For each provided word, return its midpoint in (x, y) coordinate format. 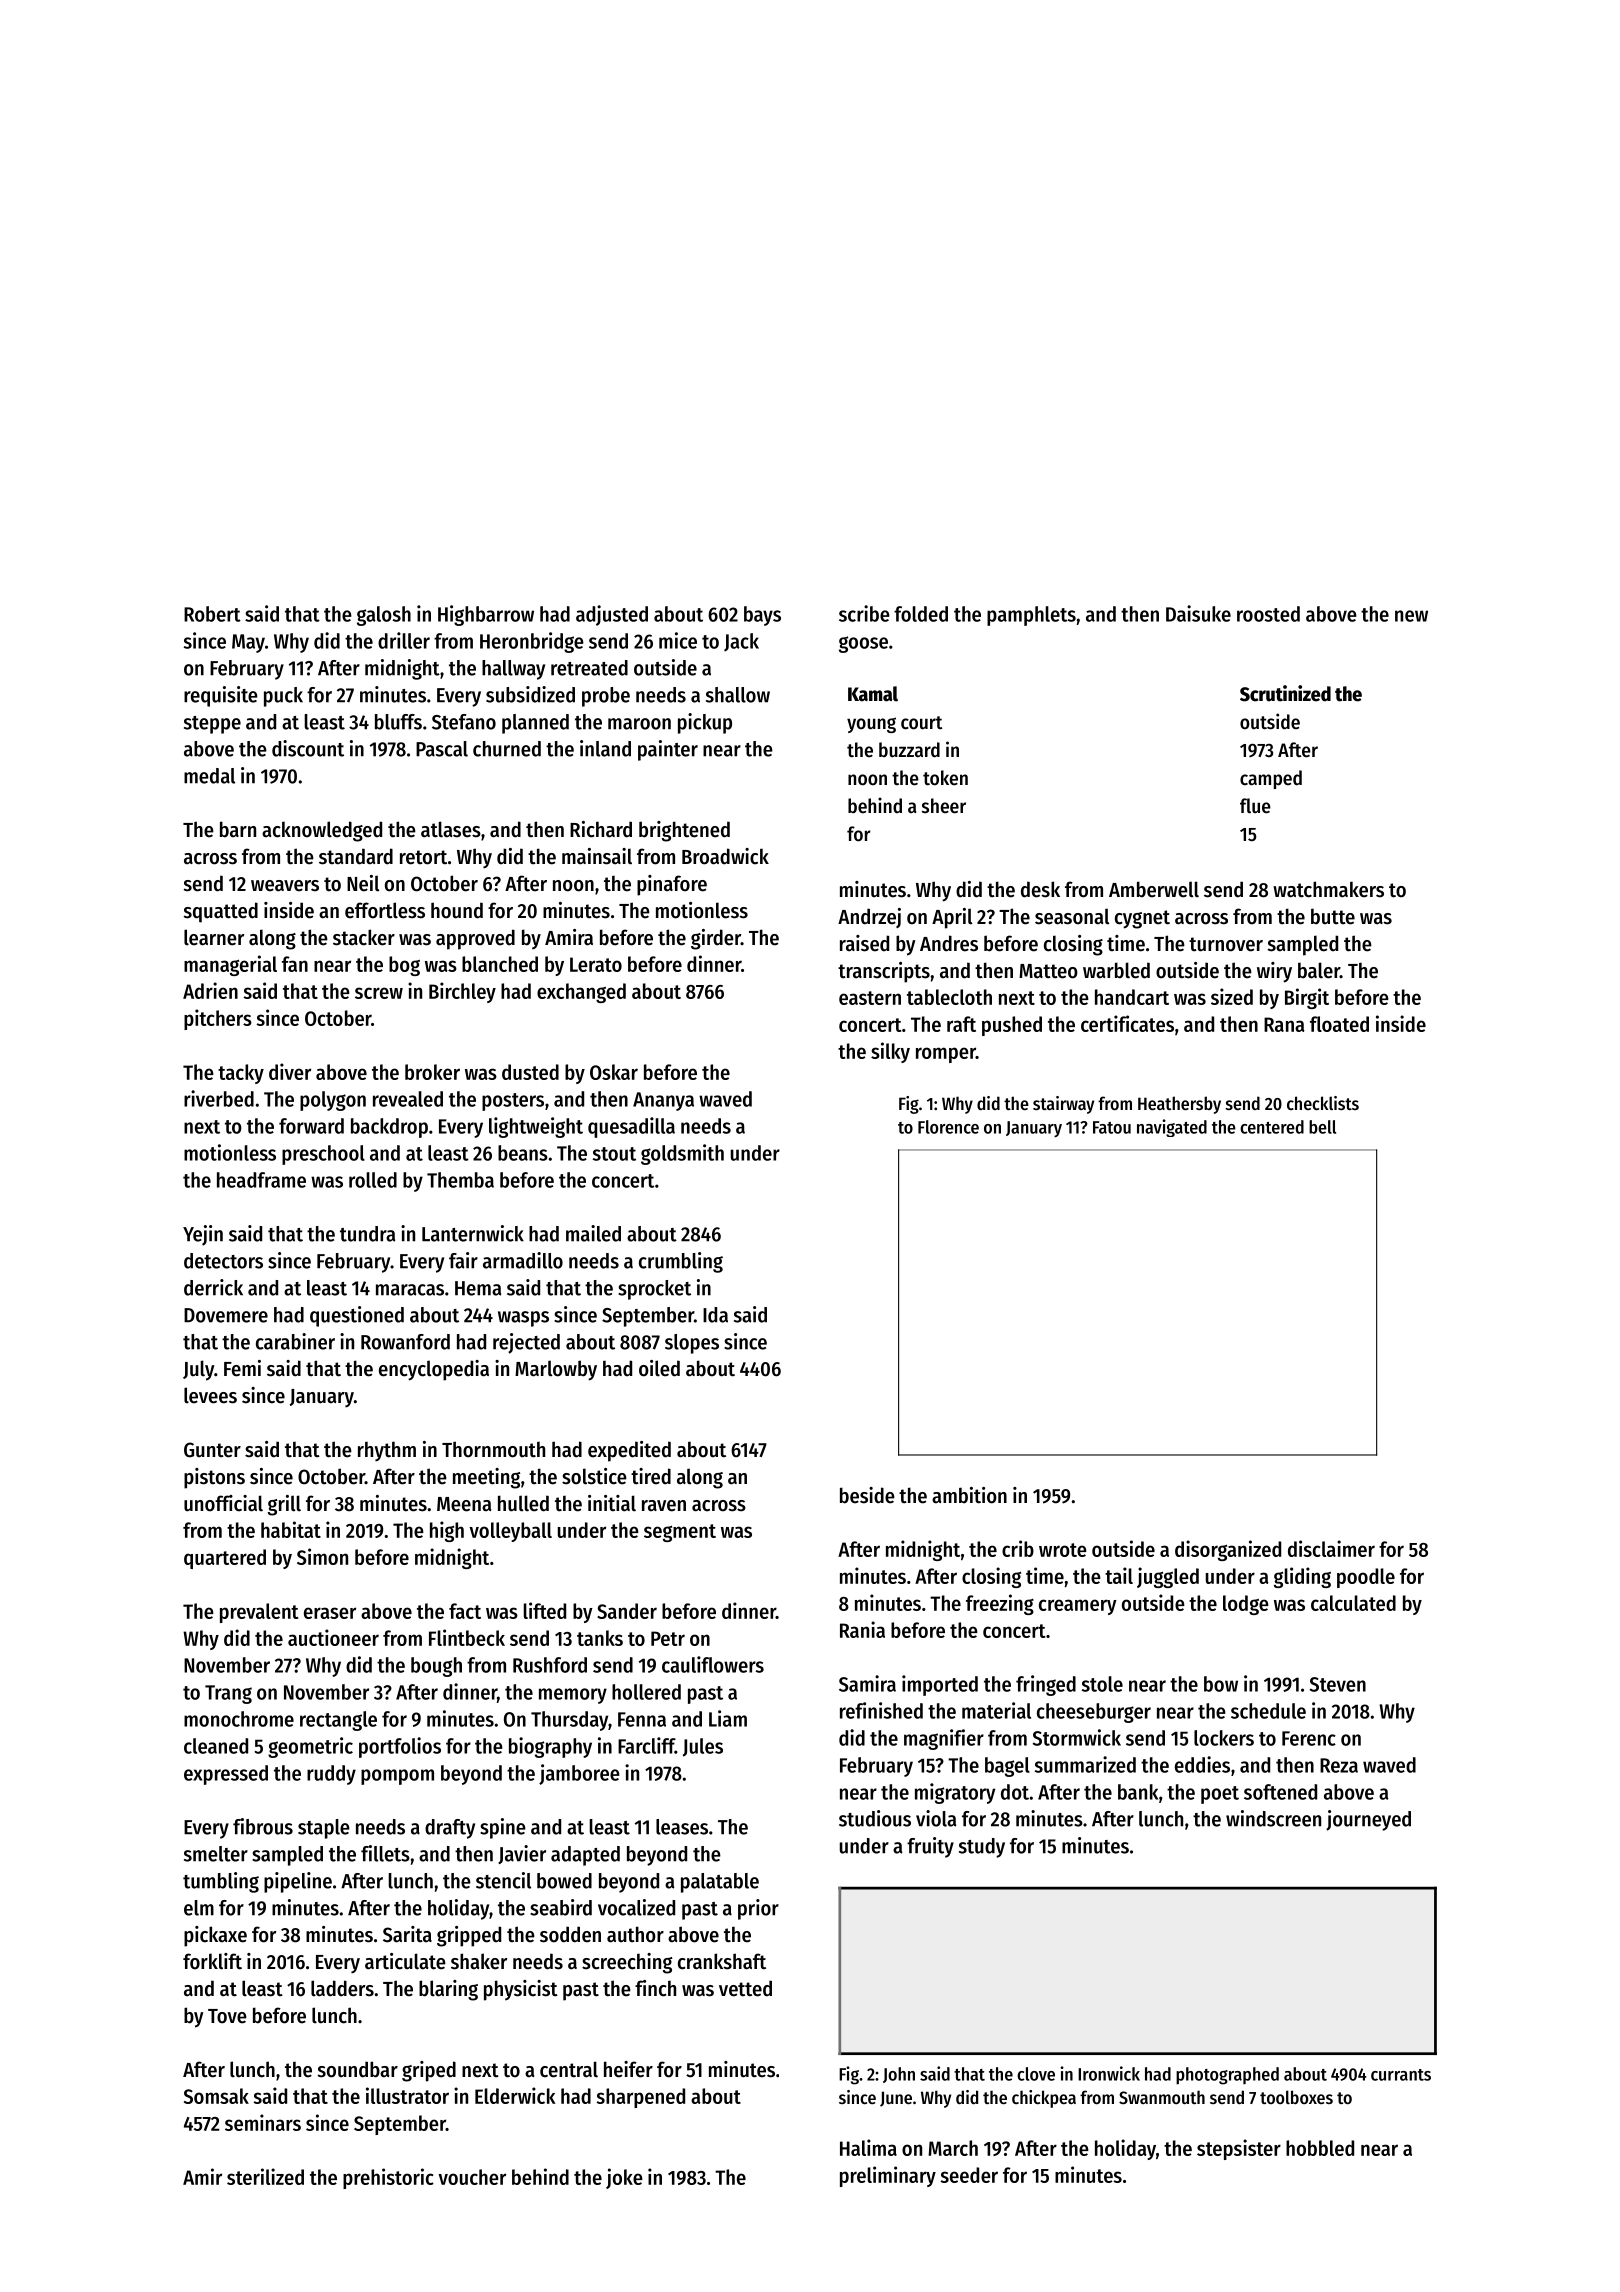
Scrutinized (1285, 693)
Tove (227, 2016)
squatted (221, 912)
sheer (944, 806)
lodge (1246, 1605)
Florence (948, 1127)
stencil (503, 1880)
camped (1271, 779)
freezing (1000, 1604)
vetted (745, 1988)
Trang (228, 1694)
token (945, 778)
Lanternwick (473, 1233)
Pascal (442, 749)
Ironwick (1109, 2073)
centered (1272, 1127)
